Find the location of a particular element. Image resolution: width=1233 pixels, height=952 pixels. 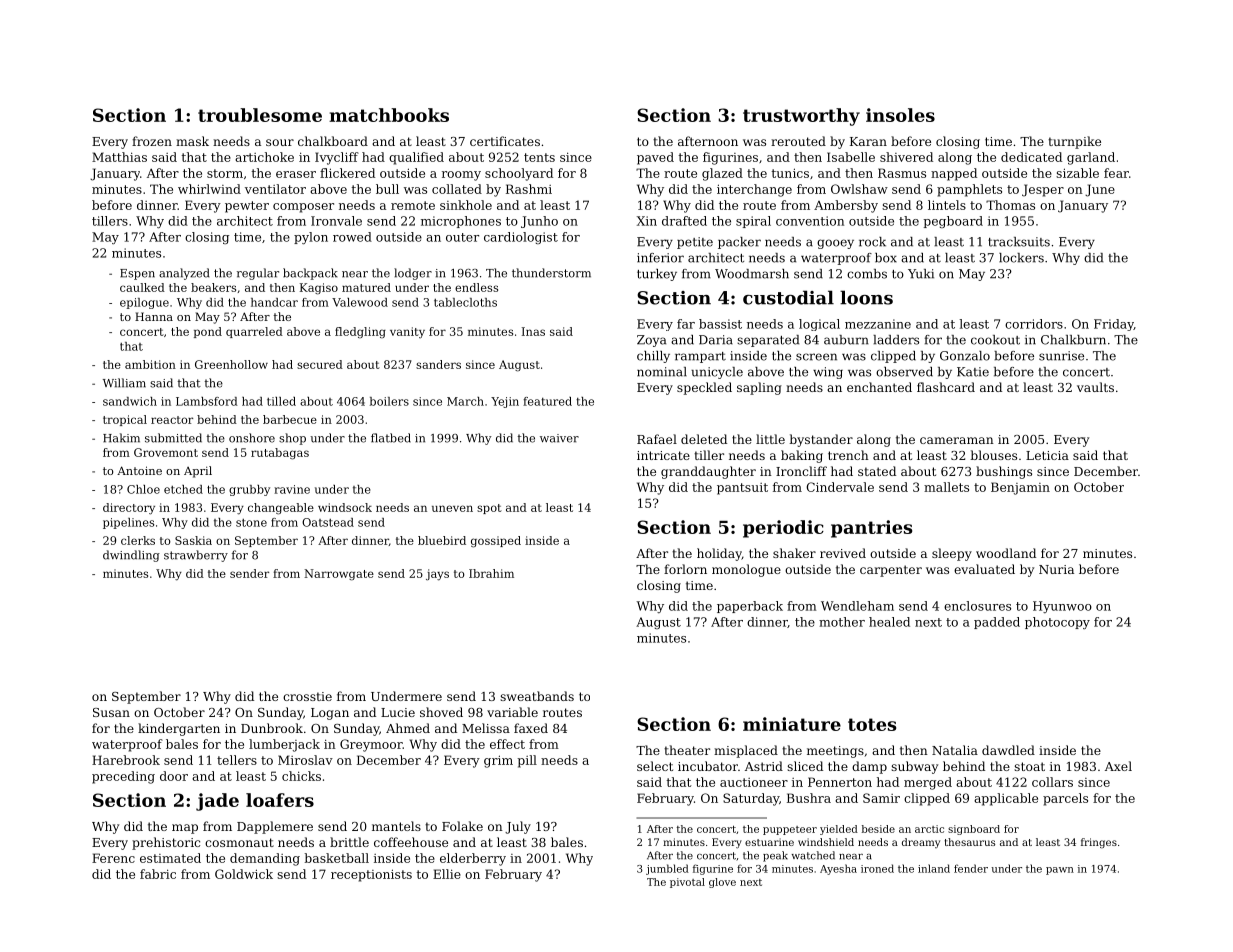

insoles is located at coordinates (900, 115).
